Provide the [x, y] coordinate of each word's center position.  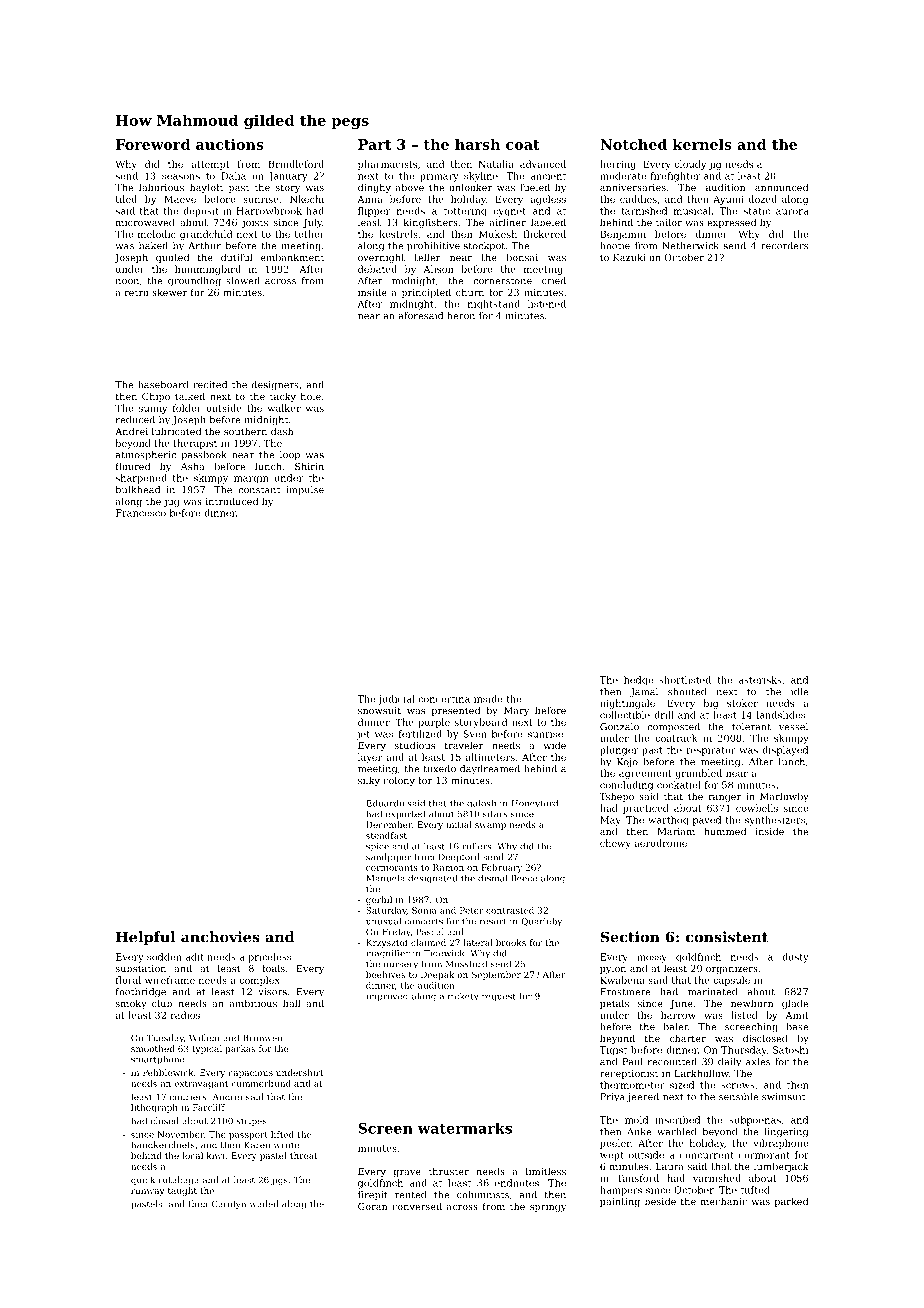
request [499, 997]
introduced [232, 501]
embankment [292, 257]
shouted [687, 692]
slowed [243, 281]
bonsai [522, 257]
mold [636, 1120]
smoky [131, 1004]
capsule [731, 981]
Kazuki [629, 257]
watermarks [464, 1128]
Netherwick [690, 246]
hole [311, 396]
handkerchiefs [163, 1145]
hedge [638, 681]
